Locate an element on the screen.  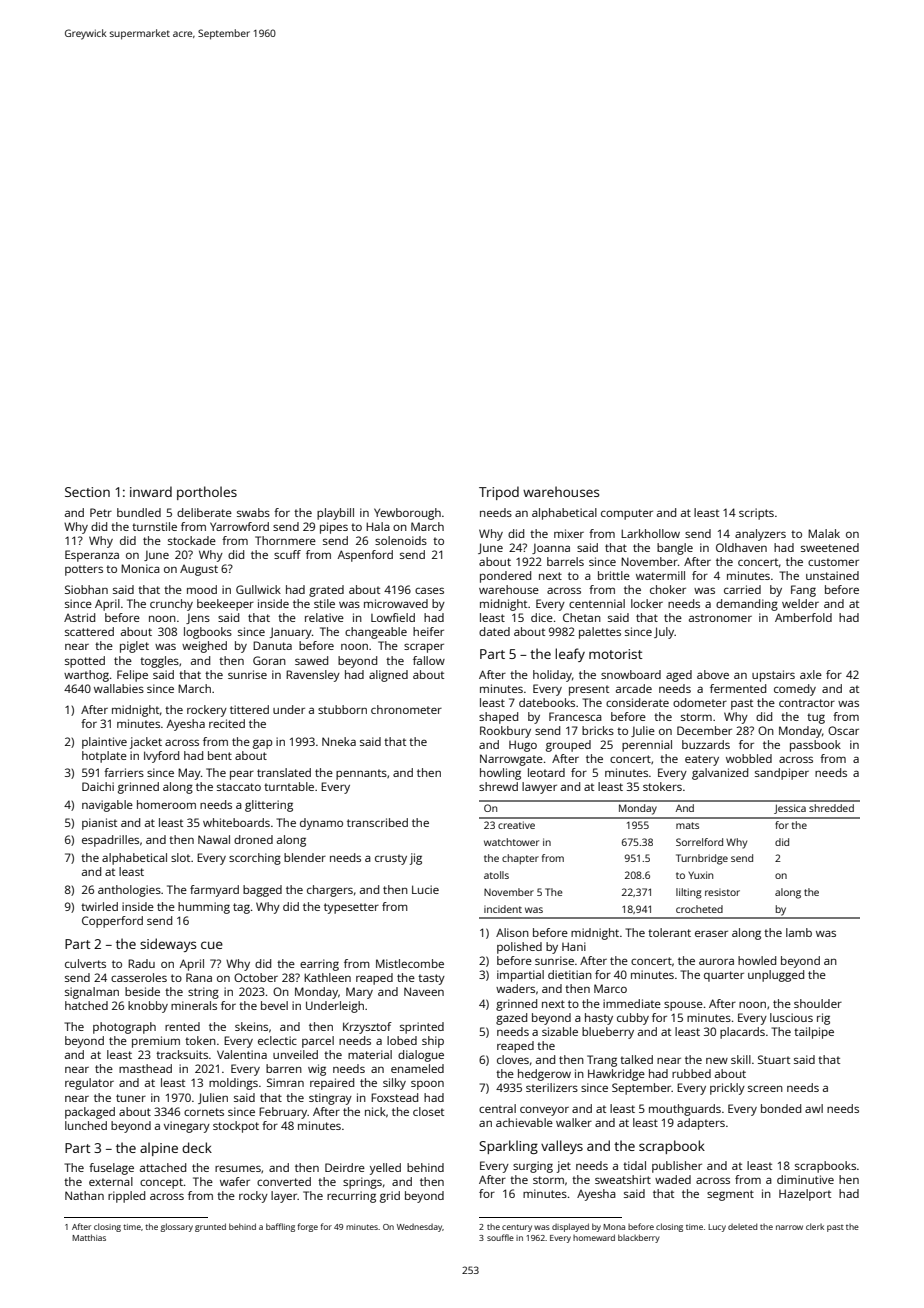
Hani is located at coordinates (574, 946).
